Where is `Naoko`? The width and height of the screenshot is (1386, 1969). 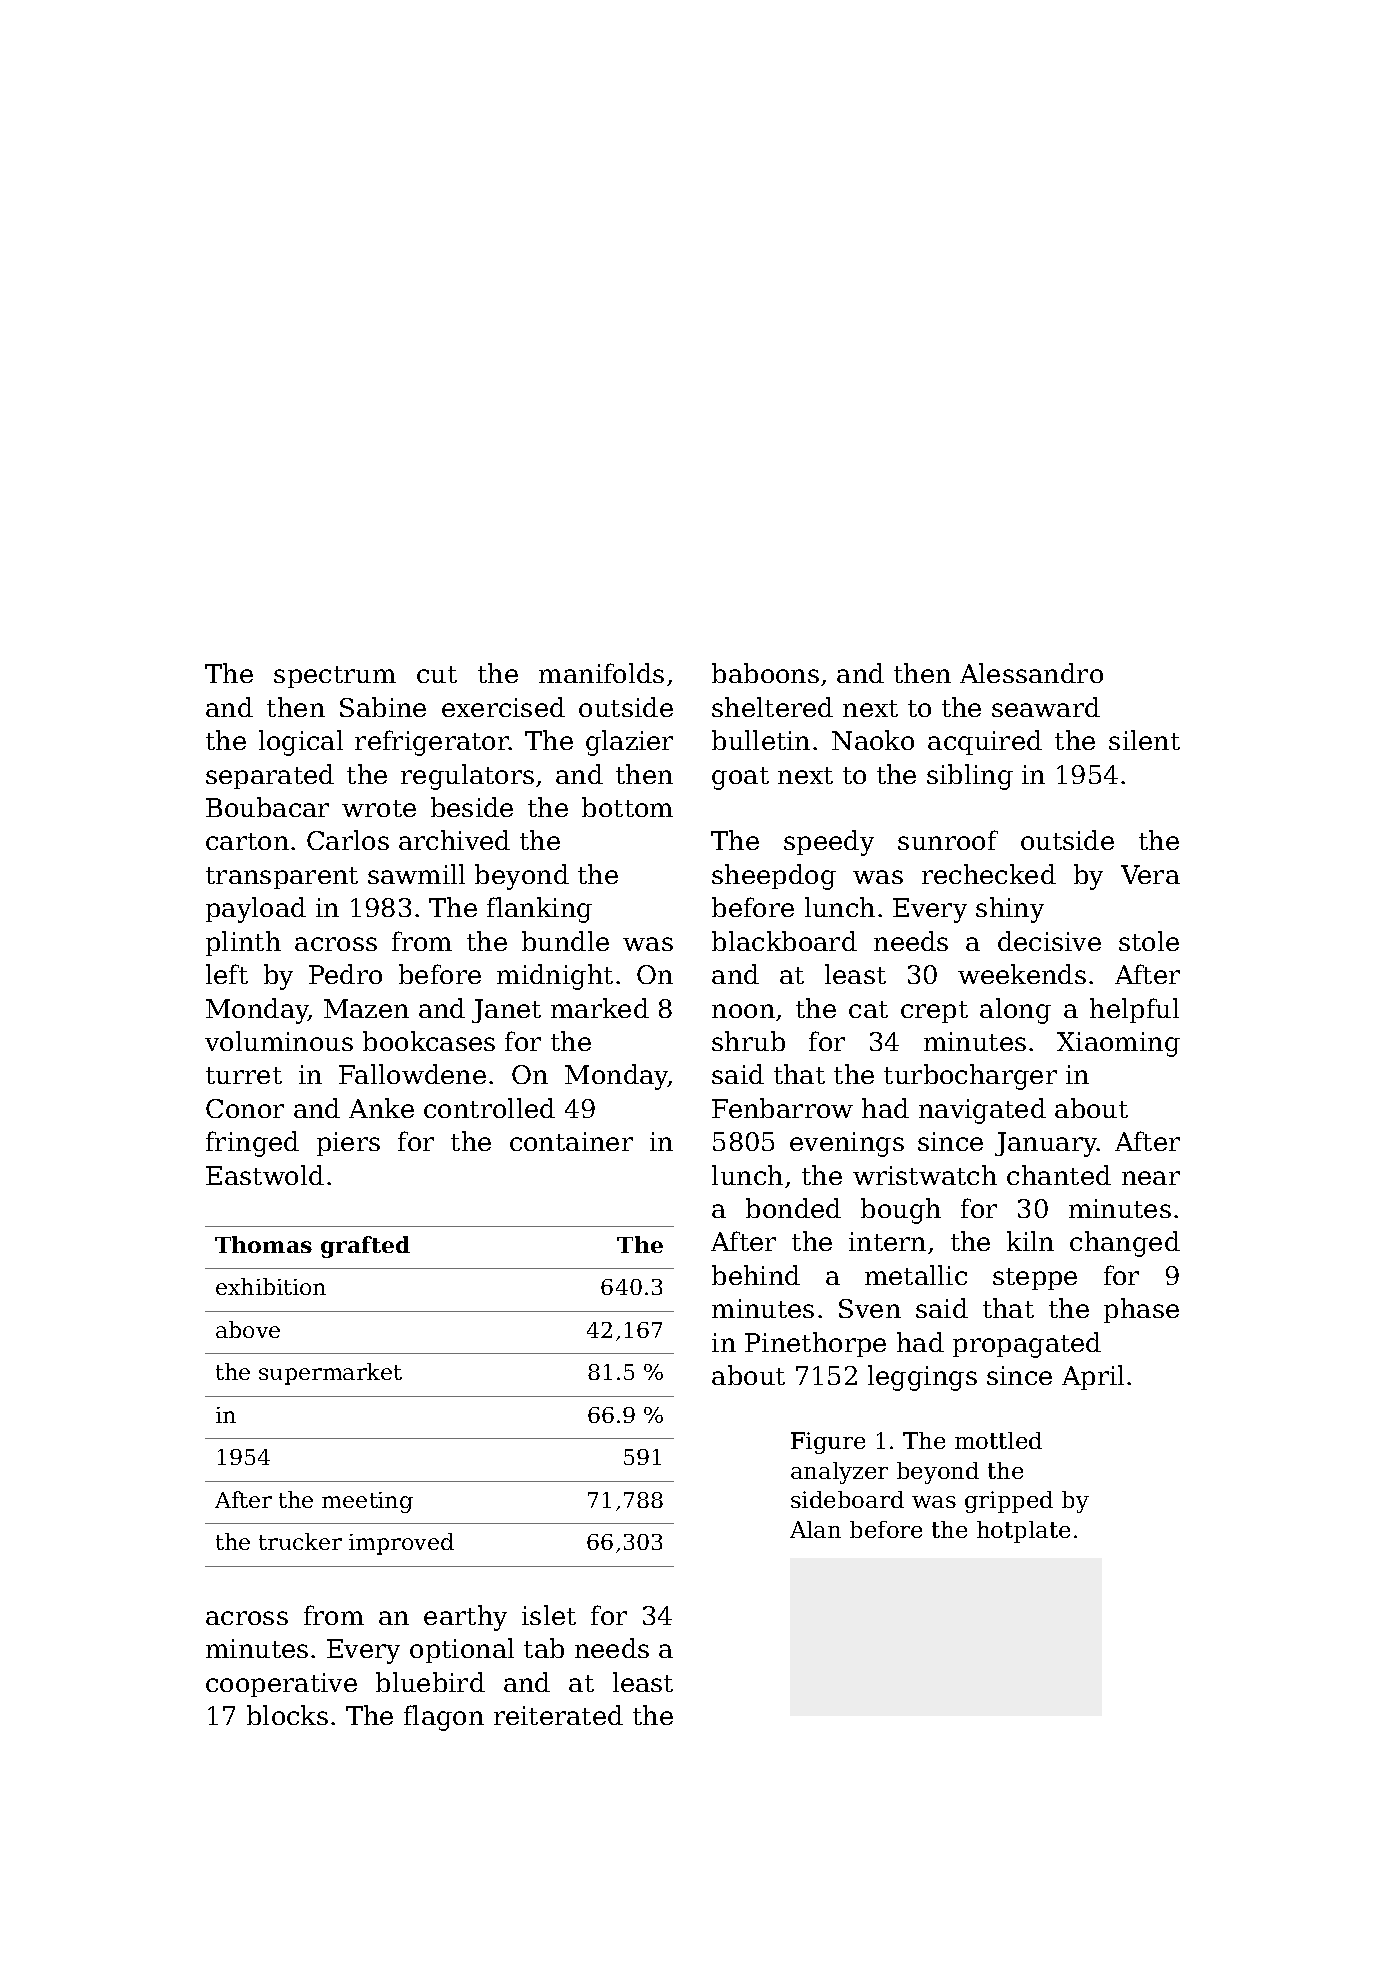 Naoko is located at coordinates (873, 740).
